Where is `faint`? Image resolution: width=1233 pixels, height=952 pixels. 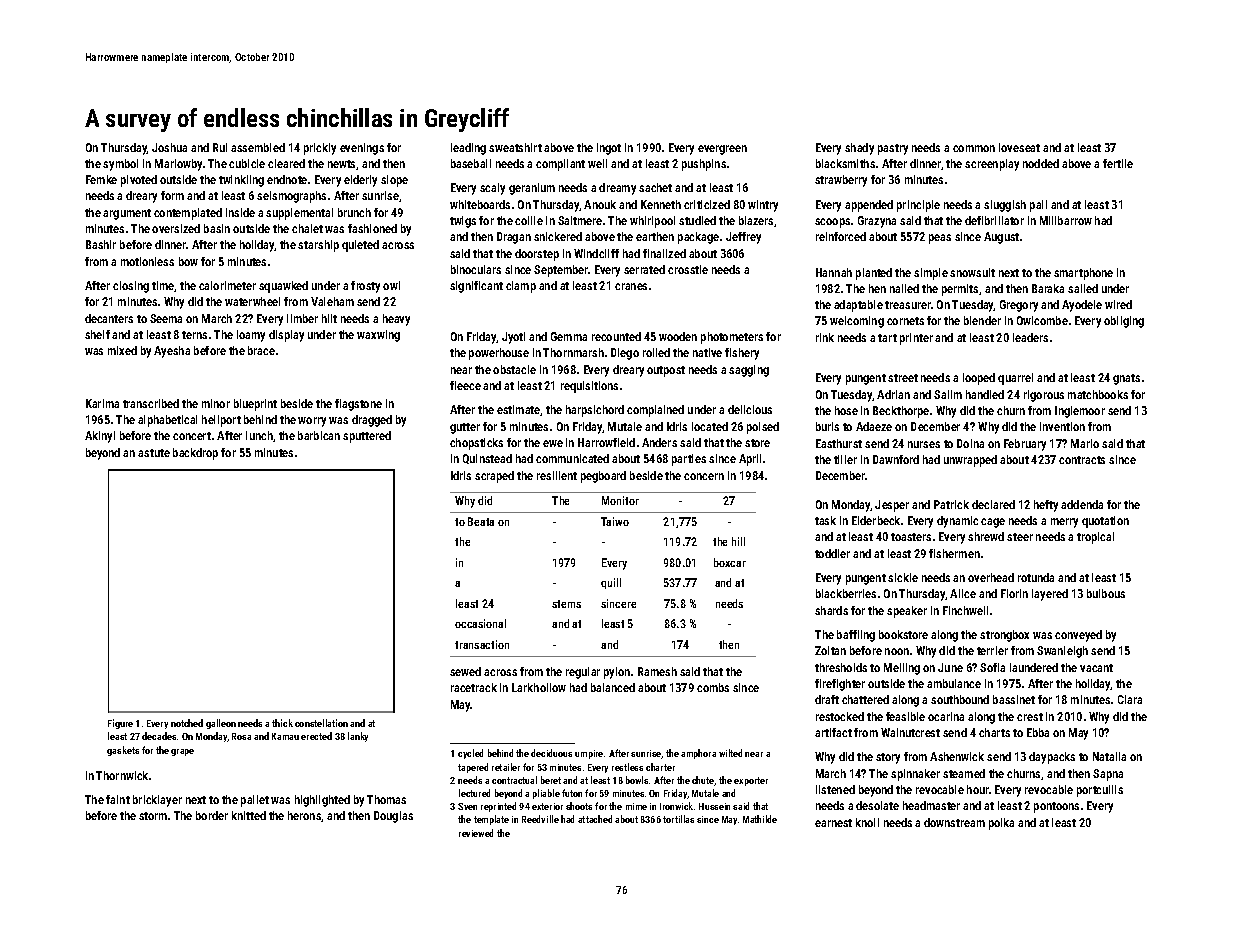 faint is located at coordinates (118, 799).
